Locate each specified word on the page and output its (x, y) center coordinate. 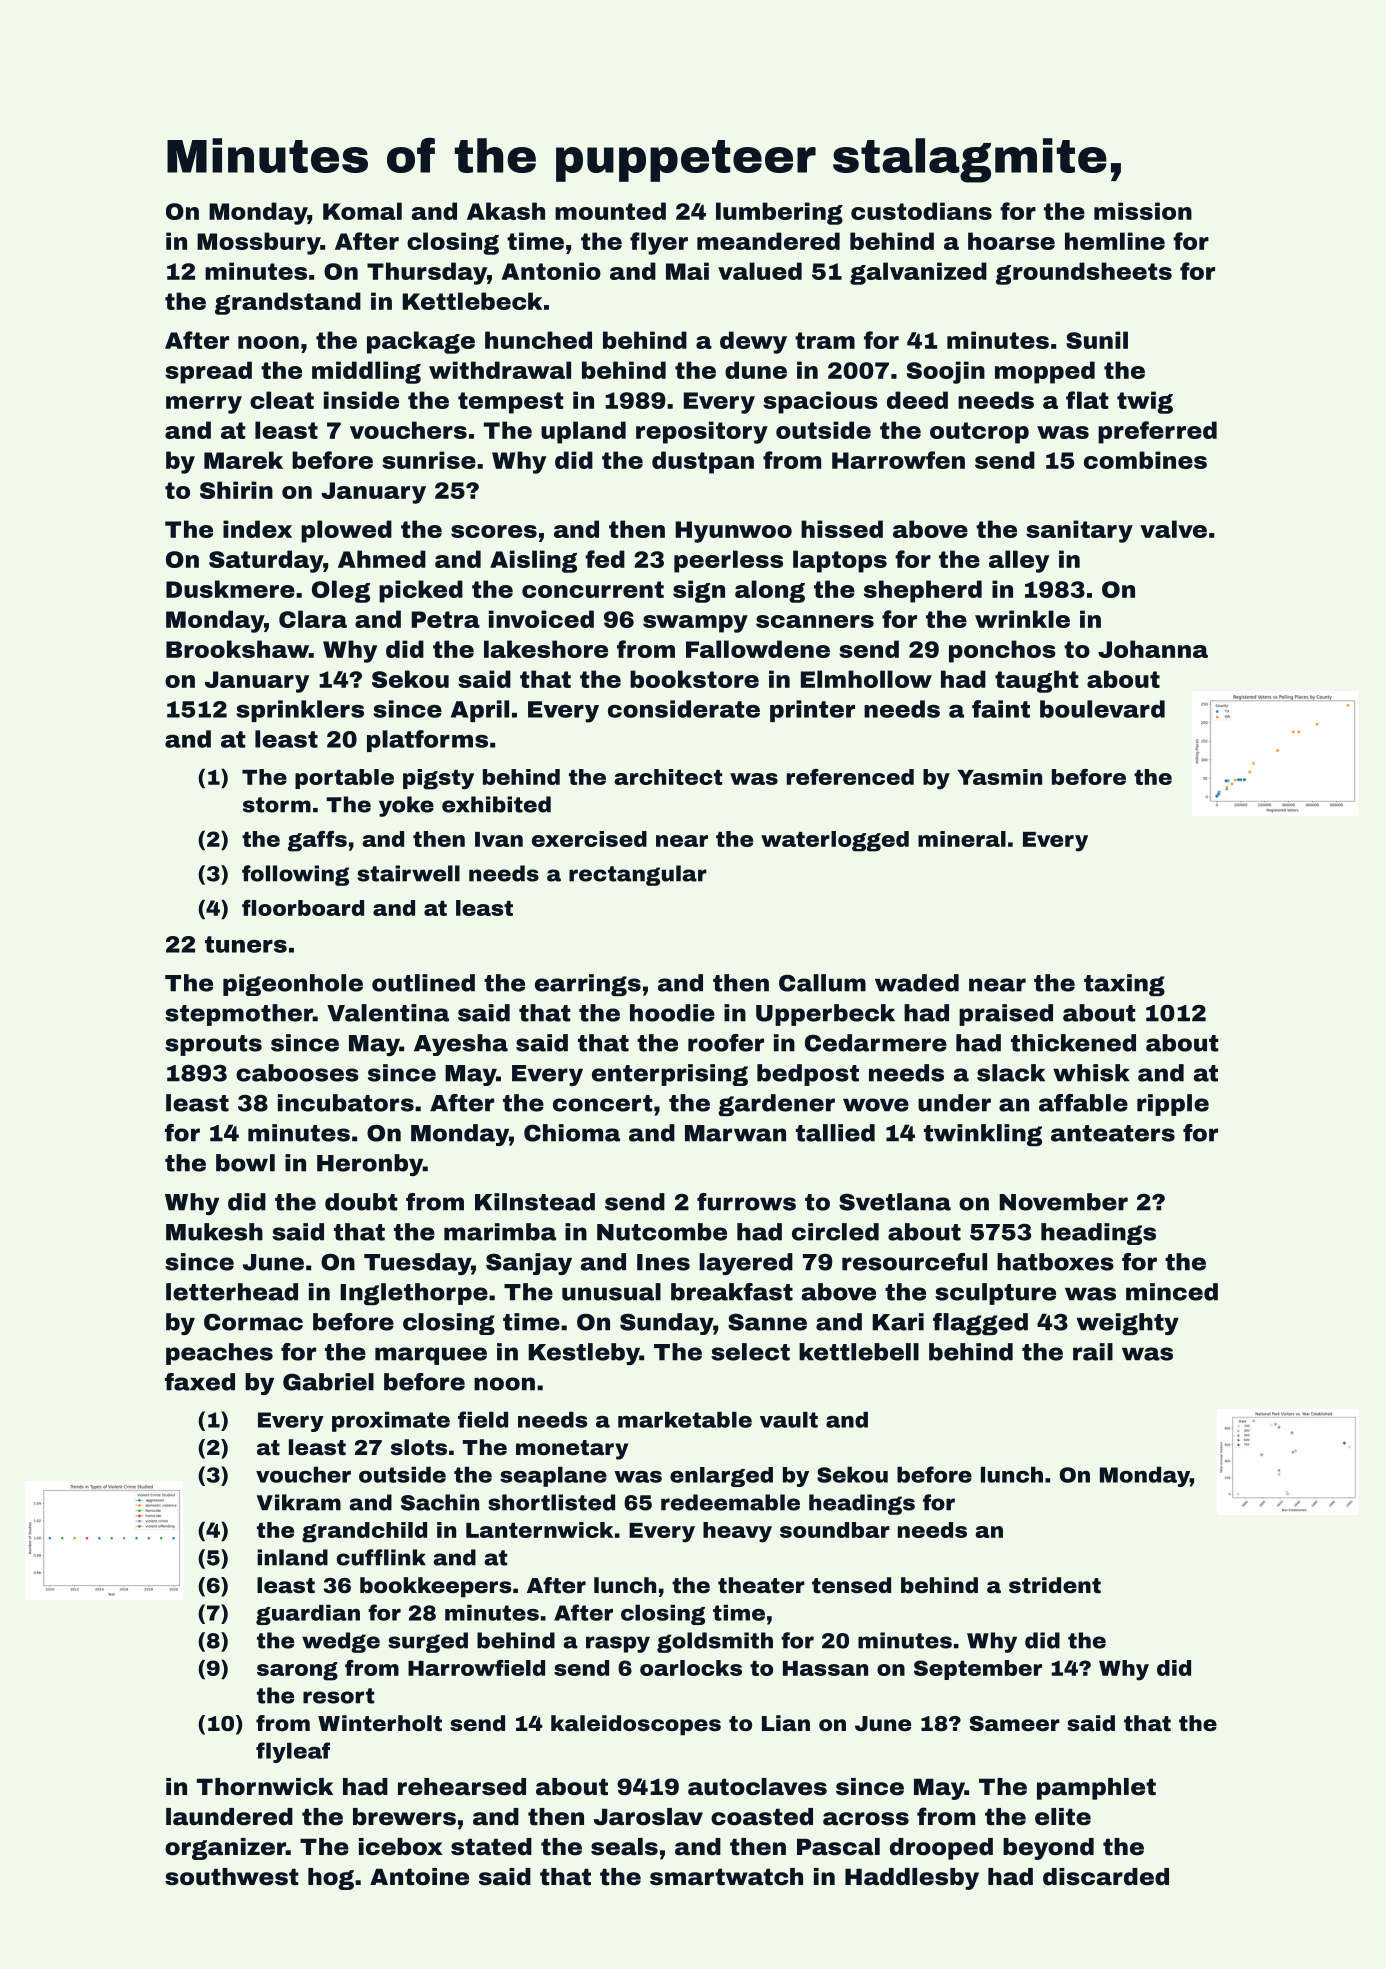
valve (1173, 529)
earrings (588, 985)
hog (331, 1879)
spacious (820, 402)
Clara (313, 619)
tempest (510, 403)
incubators (346, 1103)
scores (494, 531)
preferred (1157, 432)
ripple (1173, 1105)
